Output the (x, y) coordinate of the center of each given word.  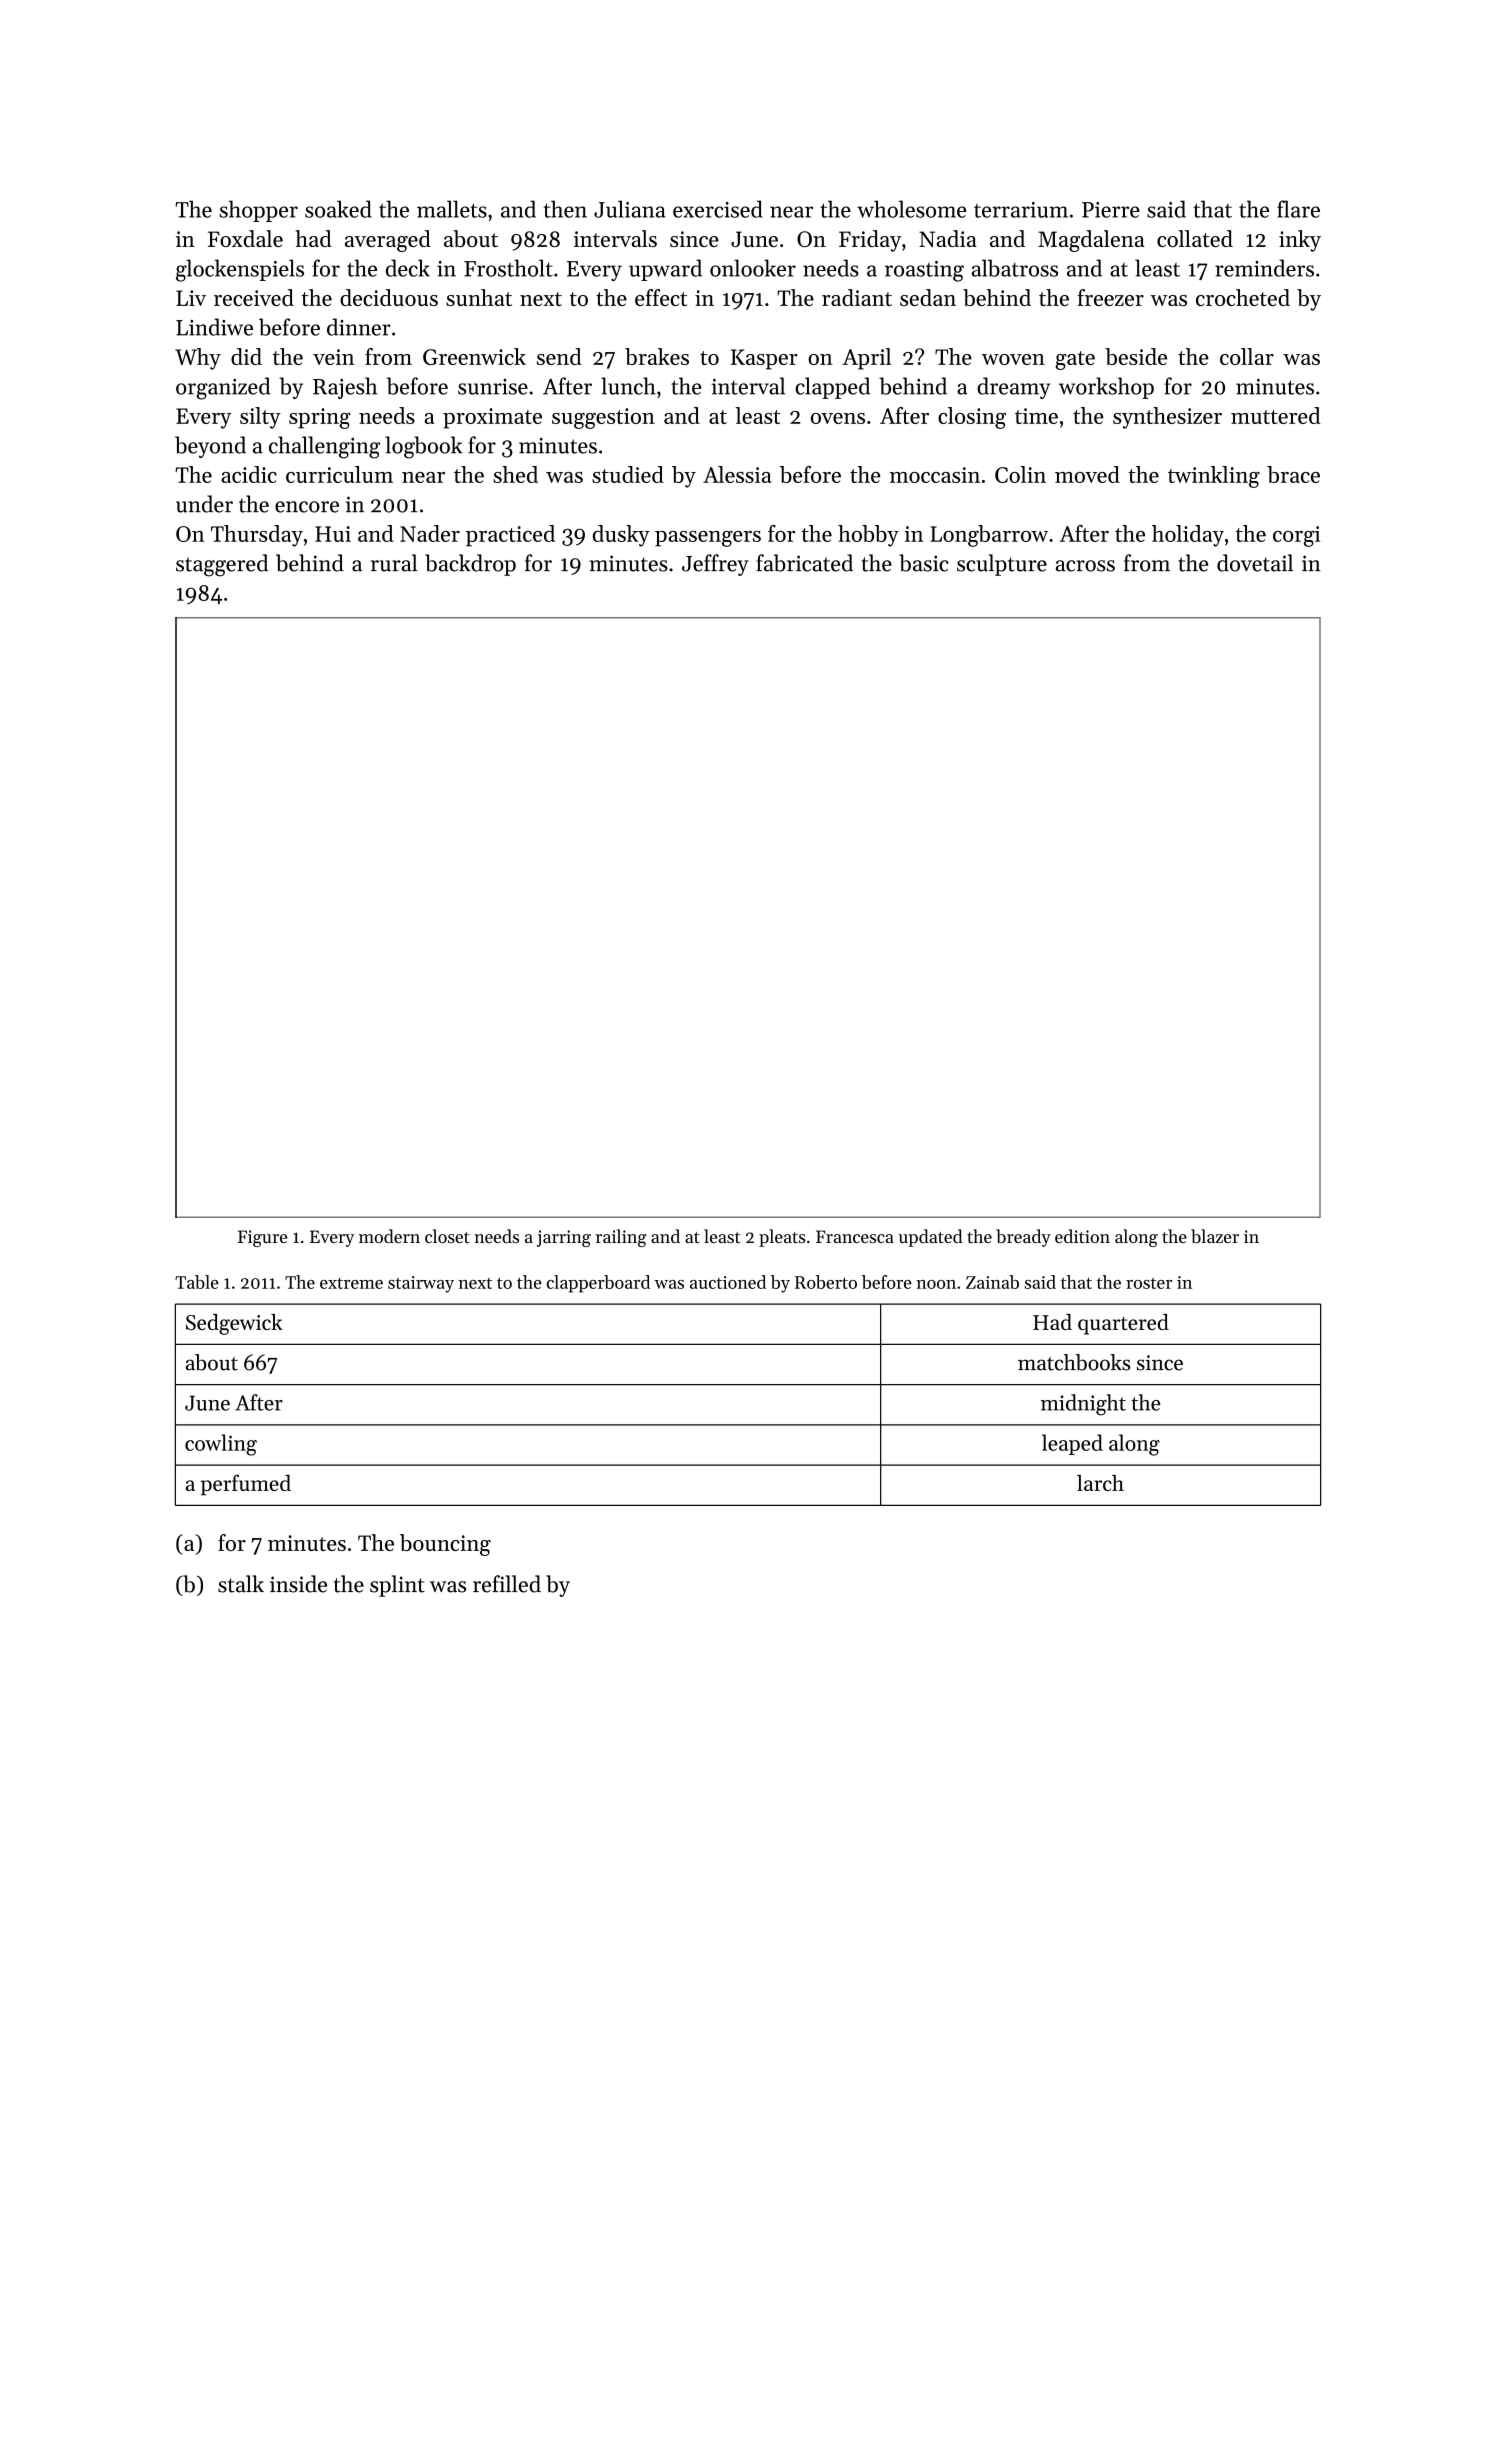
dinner (359, 327)
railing (621, 1238)
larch (1100, 1483)
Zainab (992, 1282)
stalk (241, 1584)
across (1085, 566)
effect (661, 297)
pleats (782, 1238)
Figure (262, 1238)
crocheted (1243, 297)
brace (1293, 474)
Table (197, 1282)
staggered (222, 565)
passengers (708, 539)
